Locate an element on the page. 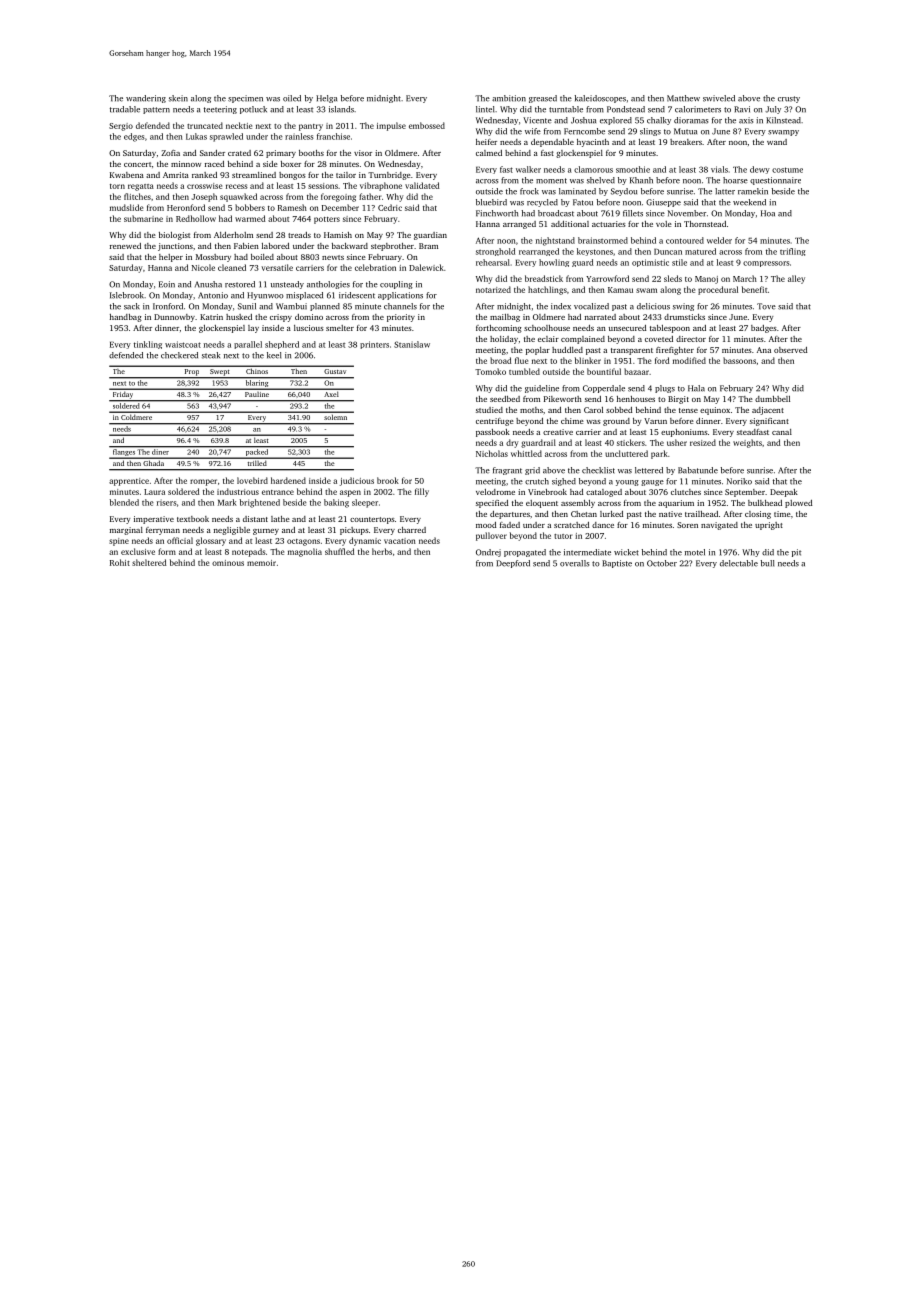  Sergio is located at coordinates (121, 127).
